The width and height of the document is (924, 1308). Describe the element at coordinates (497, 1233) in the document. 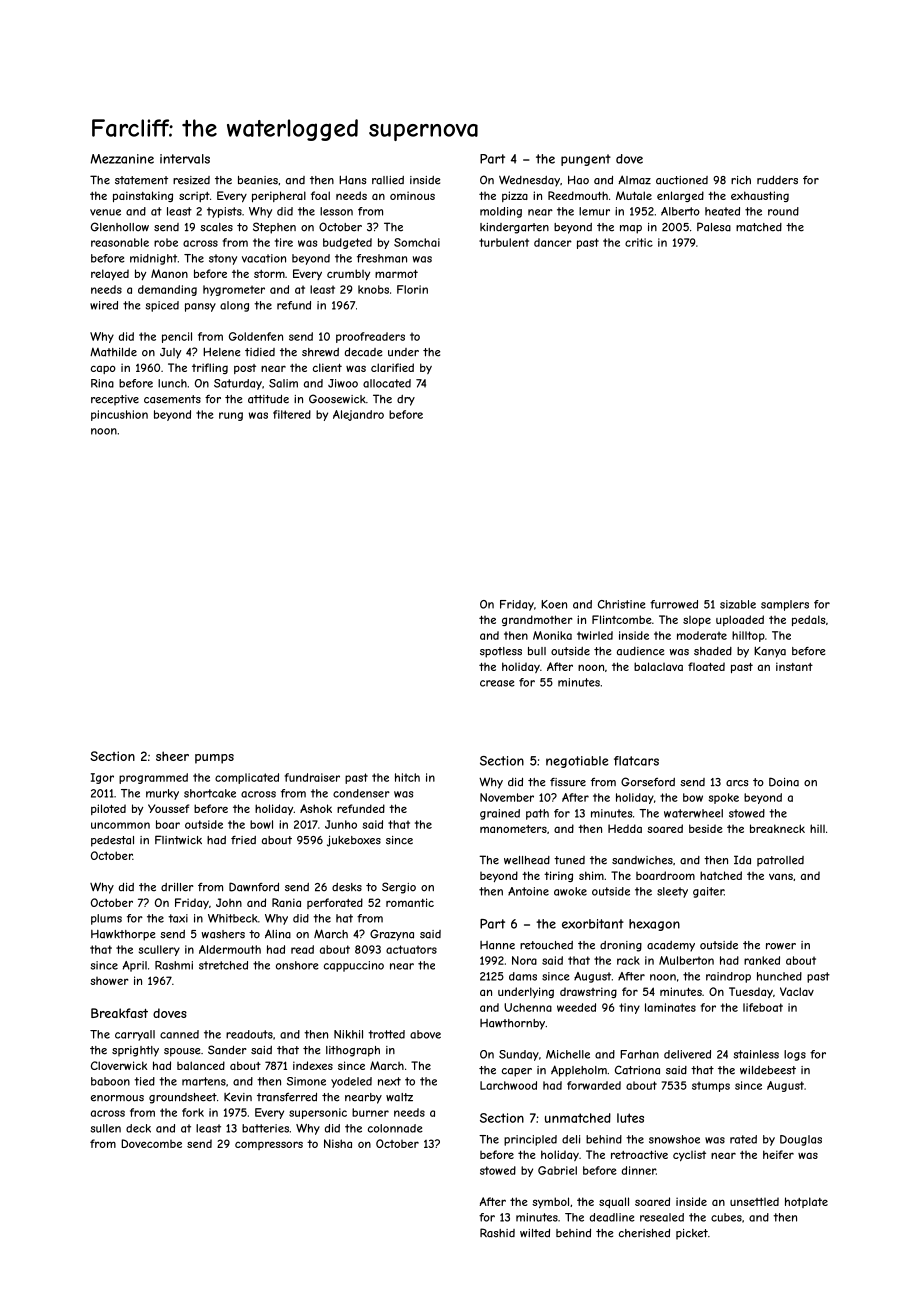

I see `Rashid` at that location.
